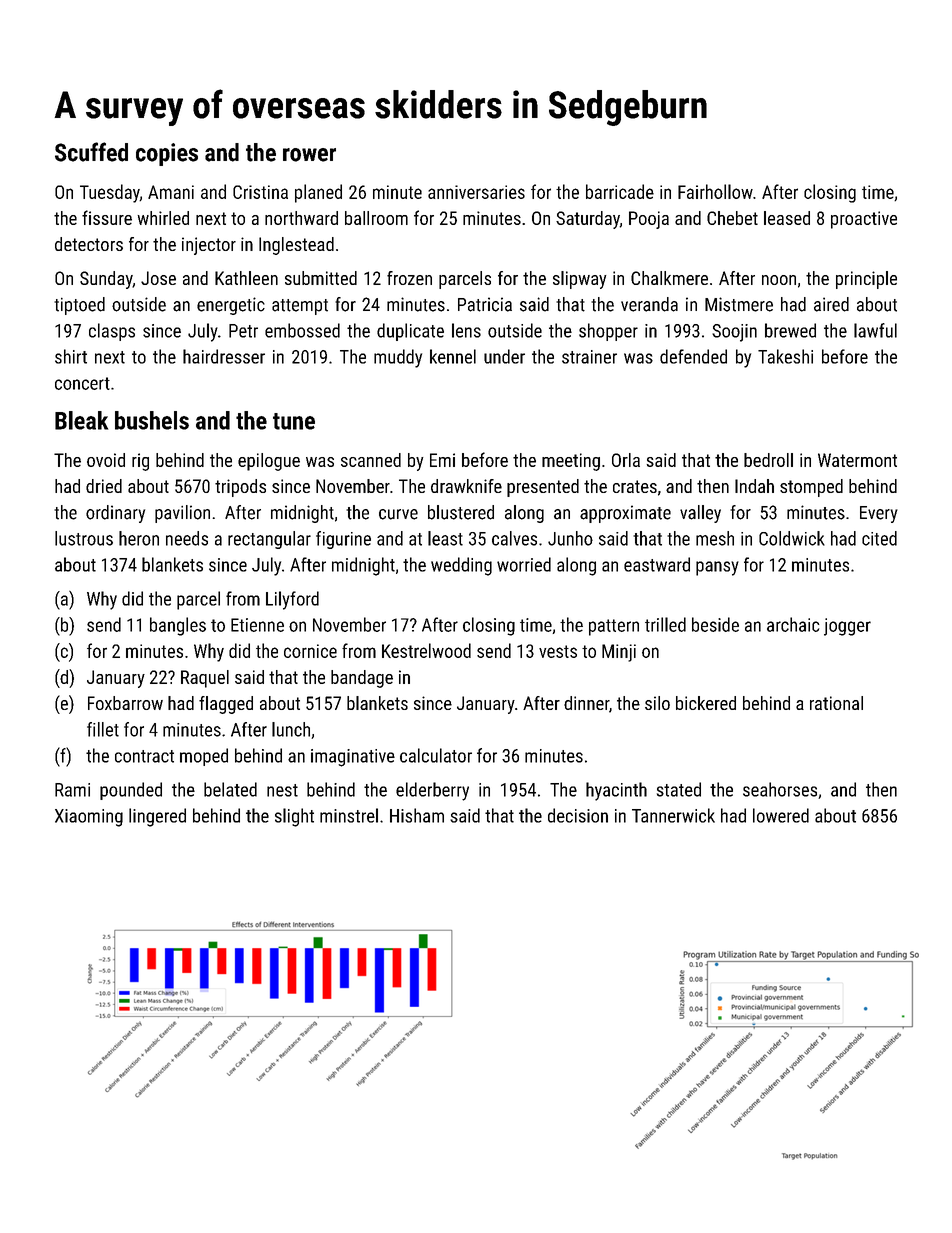 The height and width of the screenshot is (1233, 952). I want to click on pansy, so click(717, 568).
